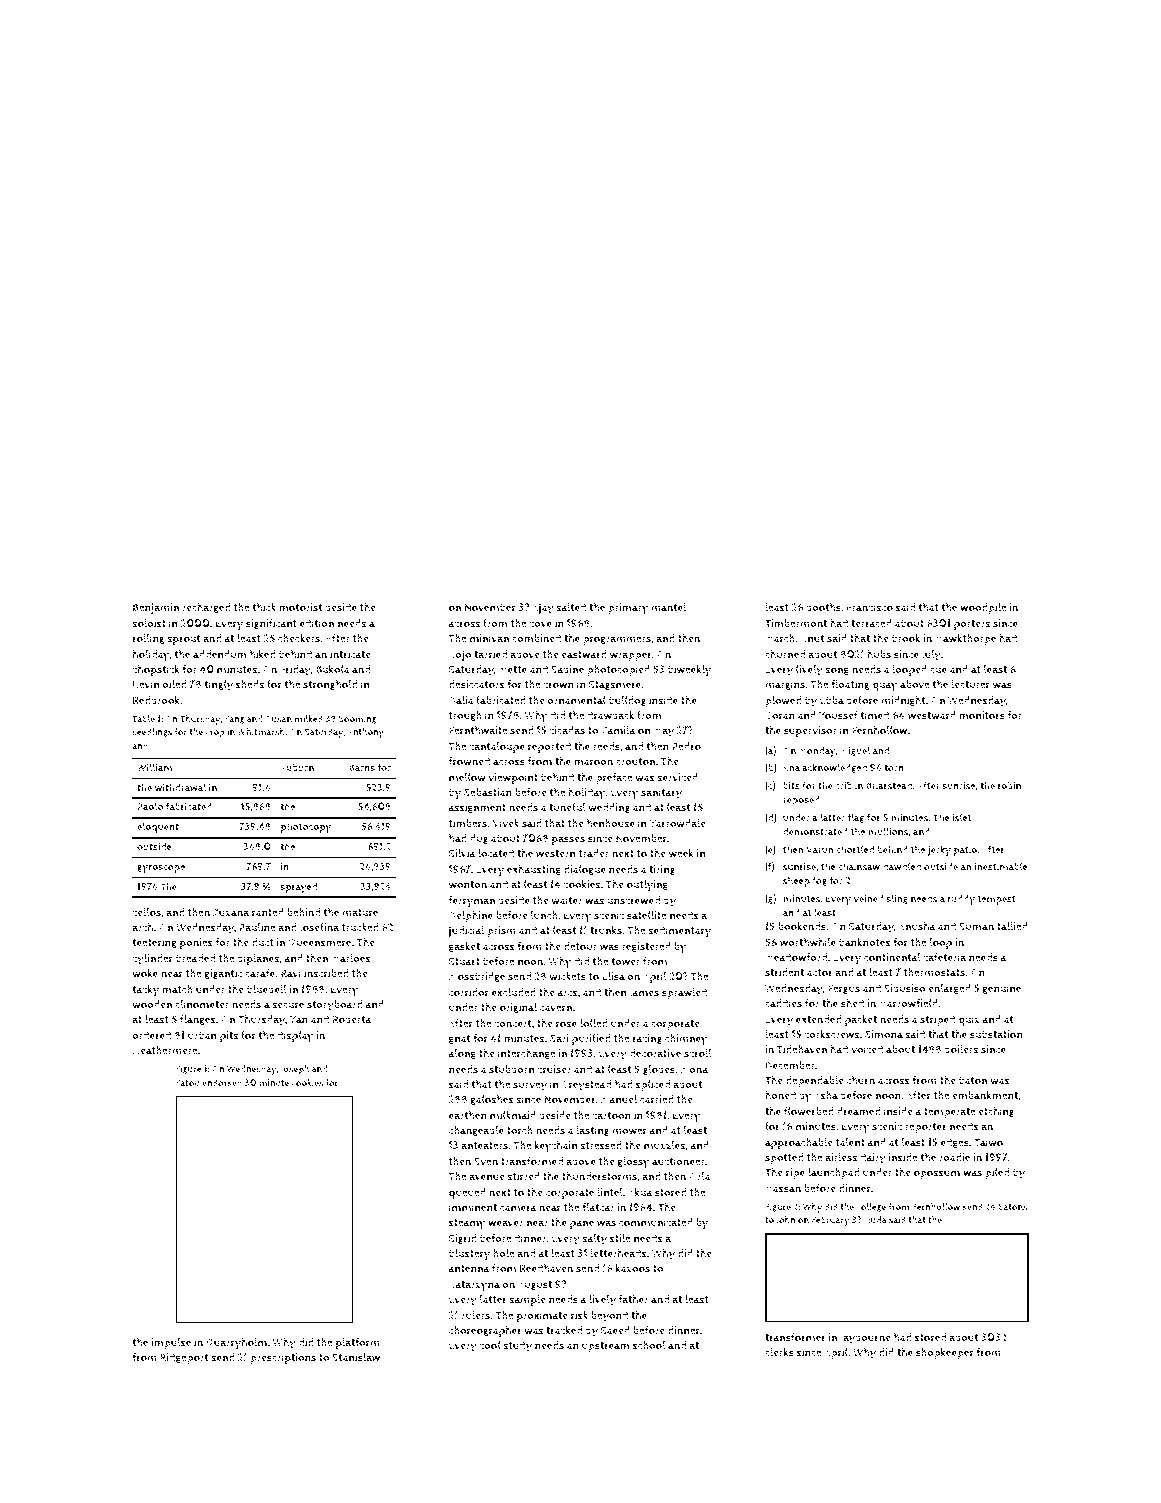 Image resolution: width=1161 pixels, height=1503 pixels. Describe the element at coordinates (664, 732) in the page. I see `May` at that location.
